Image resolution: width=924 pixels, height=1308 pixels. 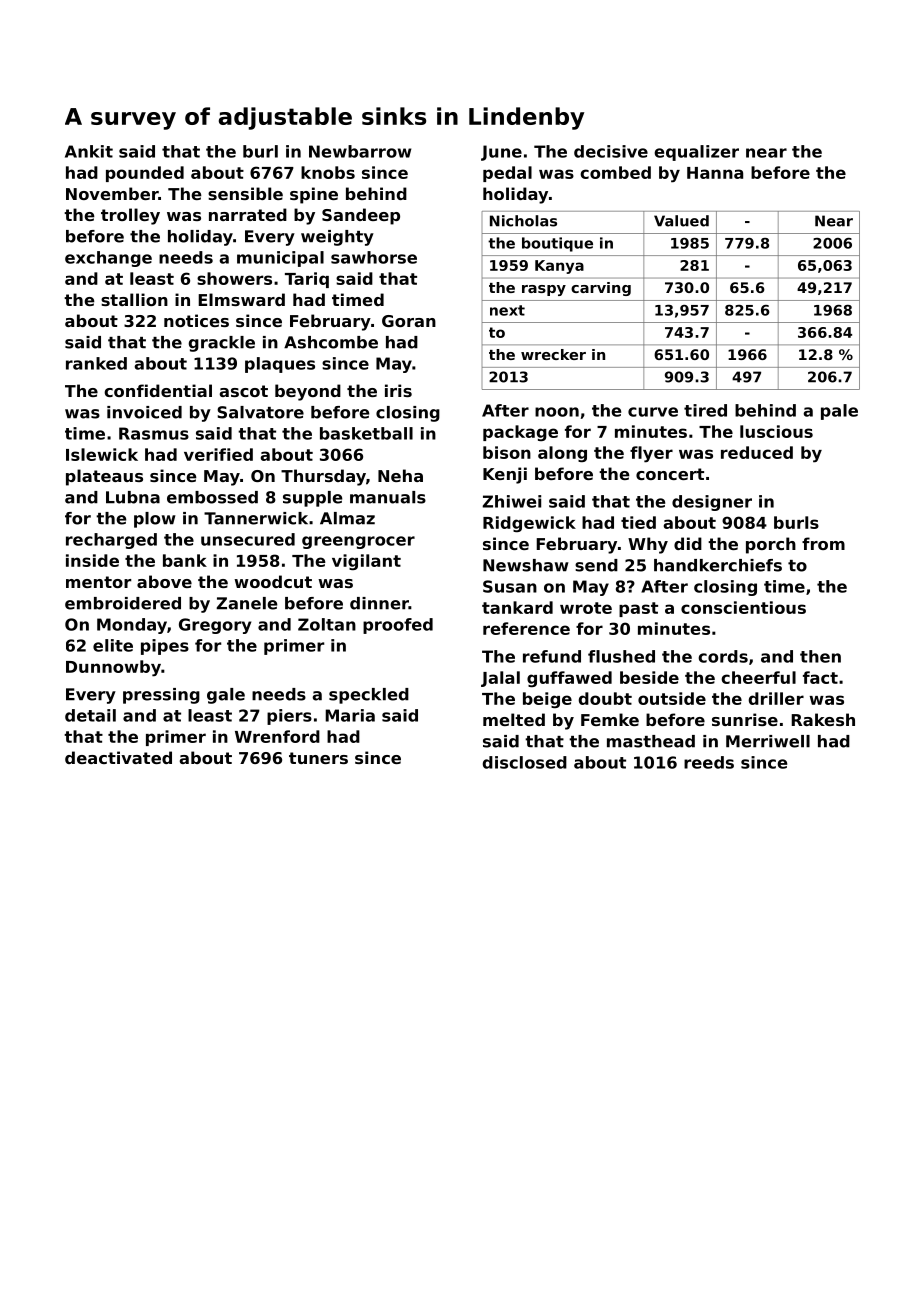 What do you see at coordinates (501, 153) in the screenshot?
I see `June` at bounding box center [501, 153].
